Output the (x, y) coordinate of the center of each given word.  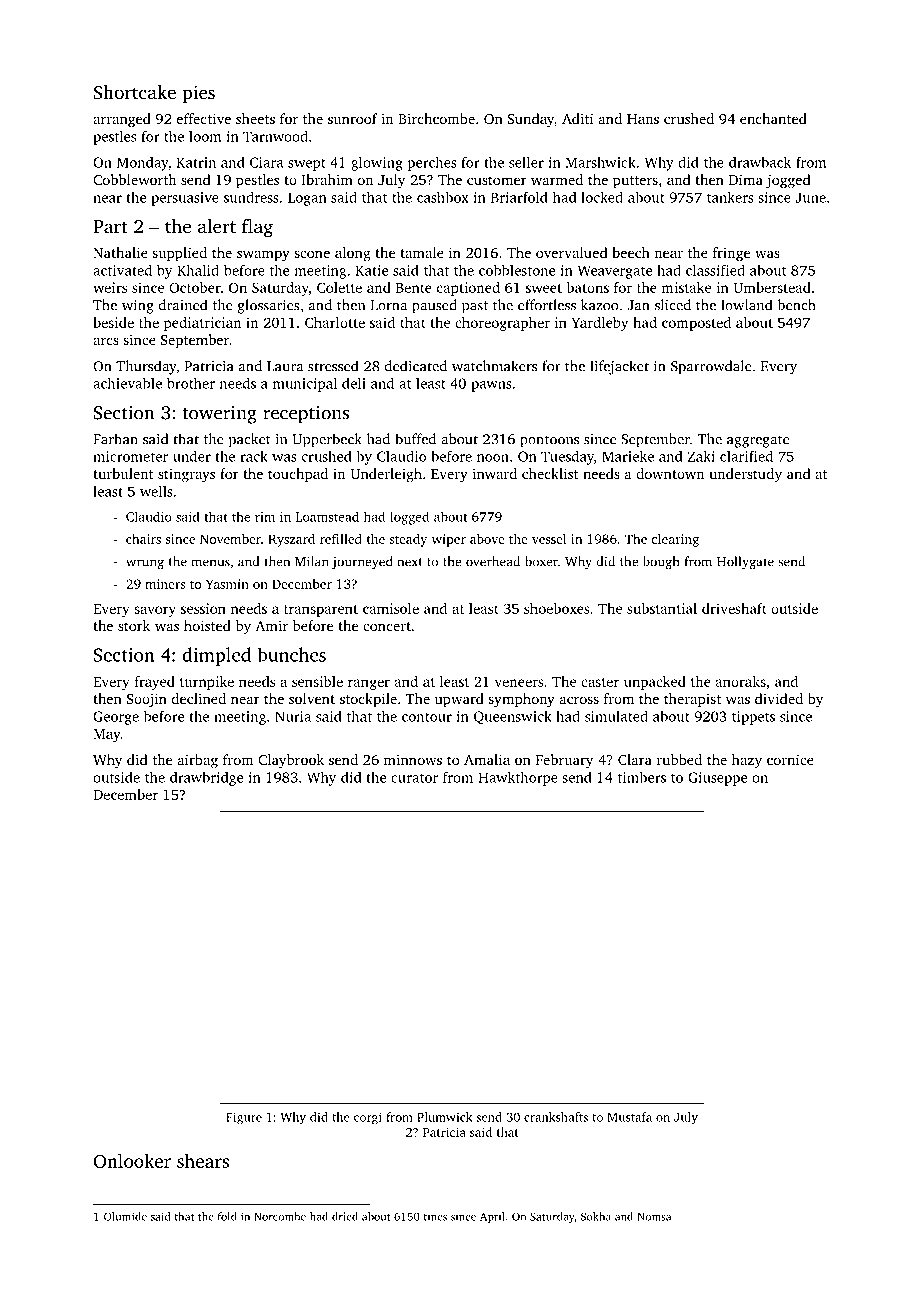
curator (414, 778)
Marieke (628, 456)
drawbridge (206, 778)
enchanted (773, 118)
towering (219, 415)
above (487, 539)
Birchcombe (436, 118)
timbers (642, 777)
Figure (244, 1118)
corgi (368, 1118)
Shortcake (134, 92)
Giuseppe (717, 779)
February (564, 761)
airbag (198, 761)
